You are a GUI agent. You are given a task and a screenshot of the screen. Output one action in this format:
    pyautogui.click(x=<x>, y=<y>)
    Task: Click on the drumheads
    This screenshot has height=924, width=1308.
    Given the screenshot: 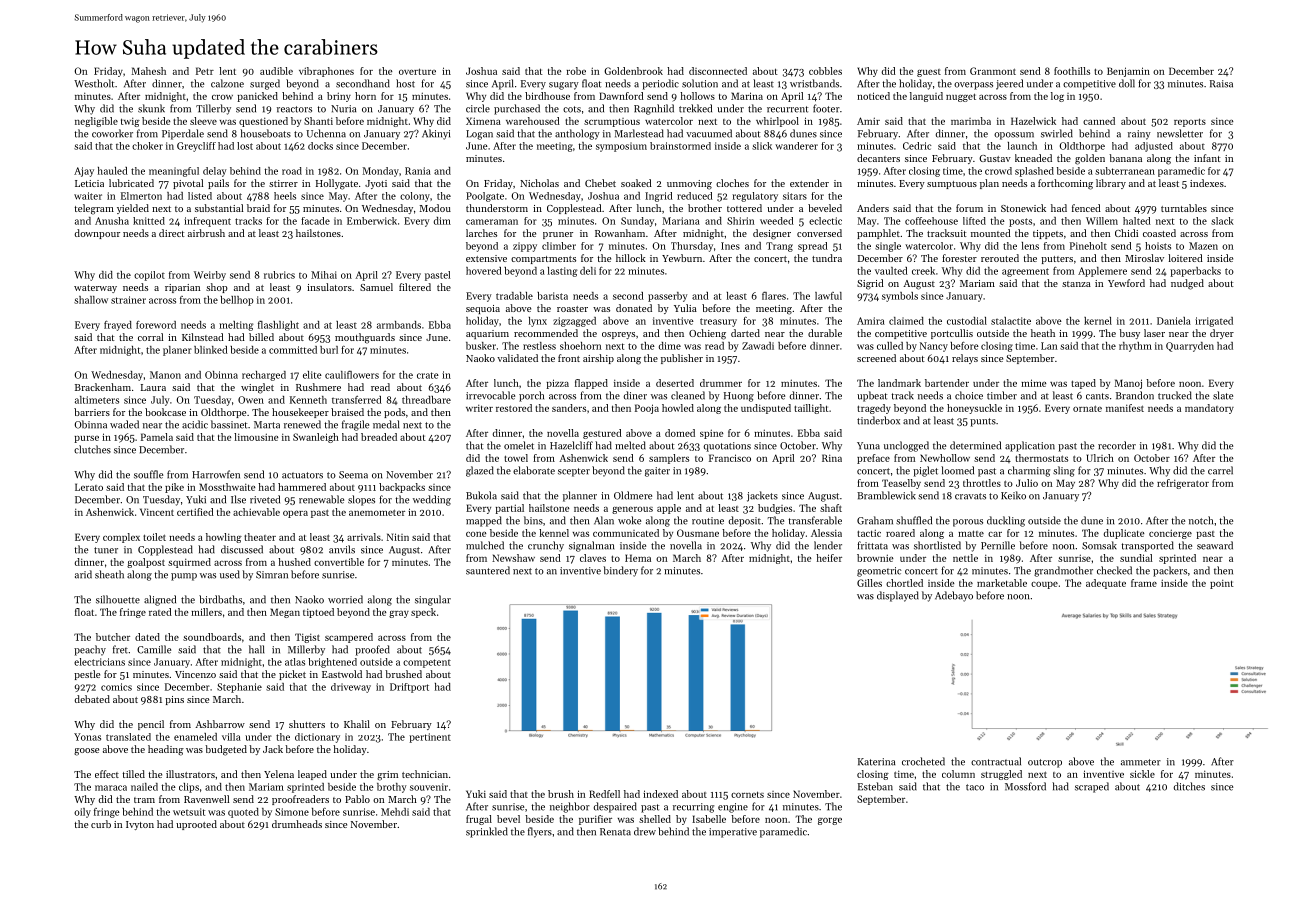 What is the action you would take?
    pyautogui.click(x=297, y=824)
